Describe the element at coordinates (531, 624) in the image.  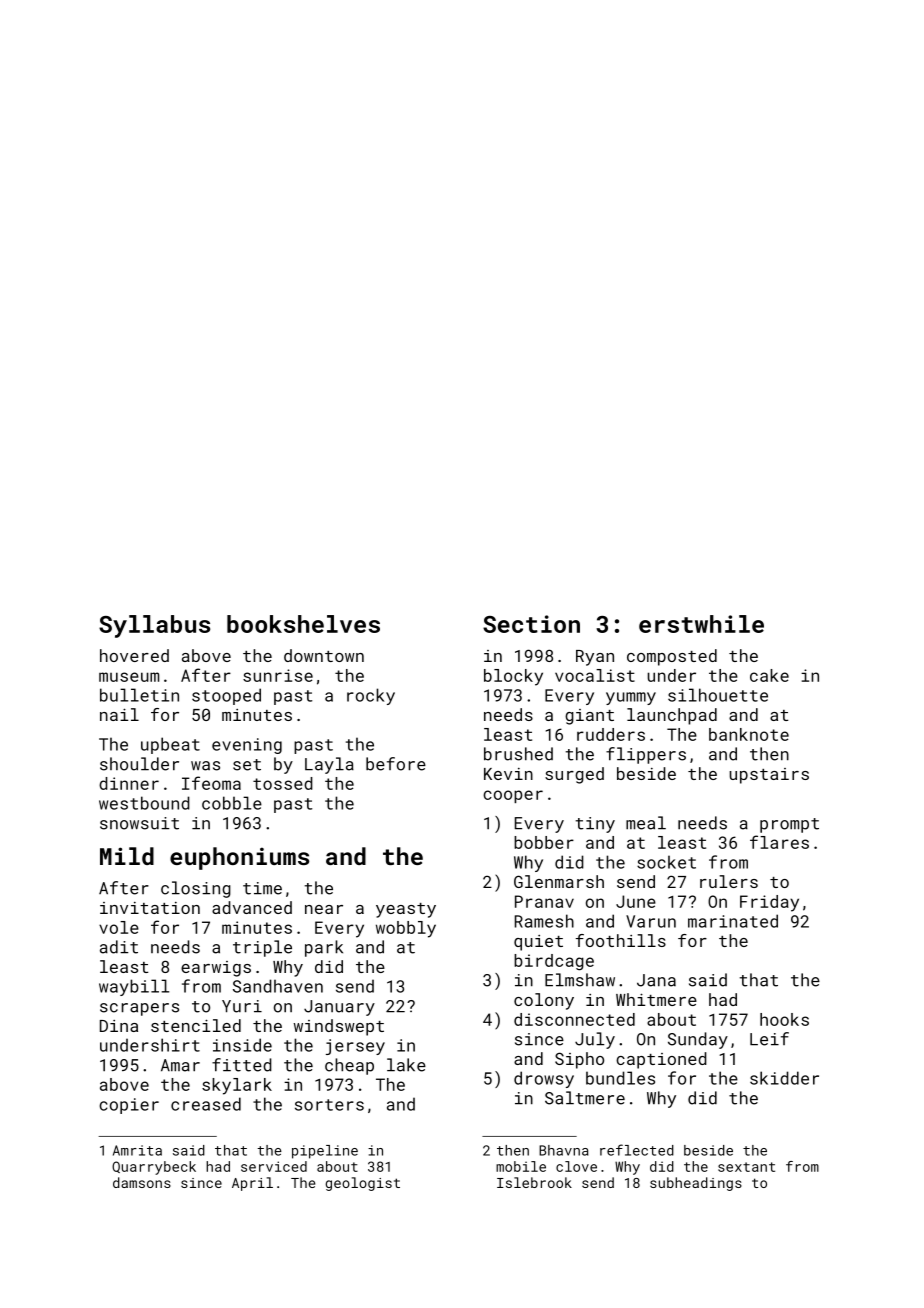
I see `Section` at that location.
